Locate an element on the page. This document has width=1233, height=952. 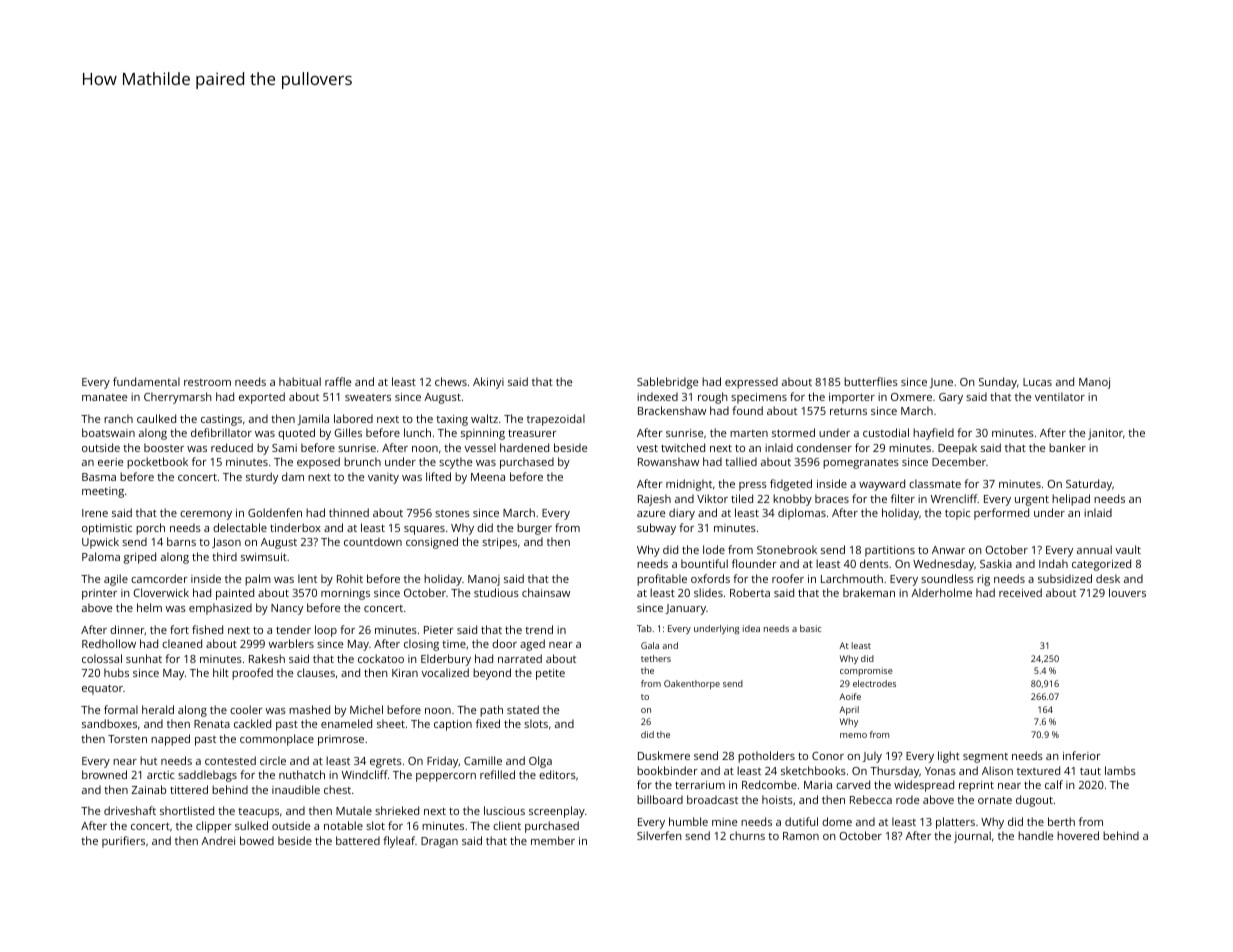
studious is located at coordinates (496, 592).
